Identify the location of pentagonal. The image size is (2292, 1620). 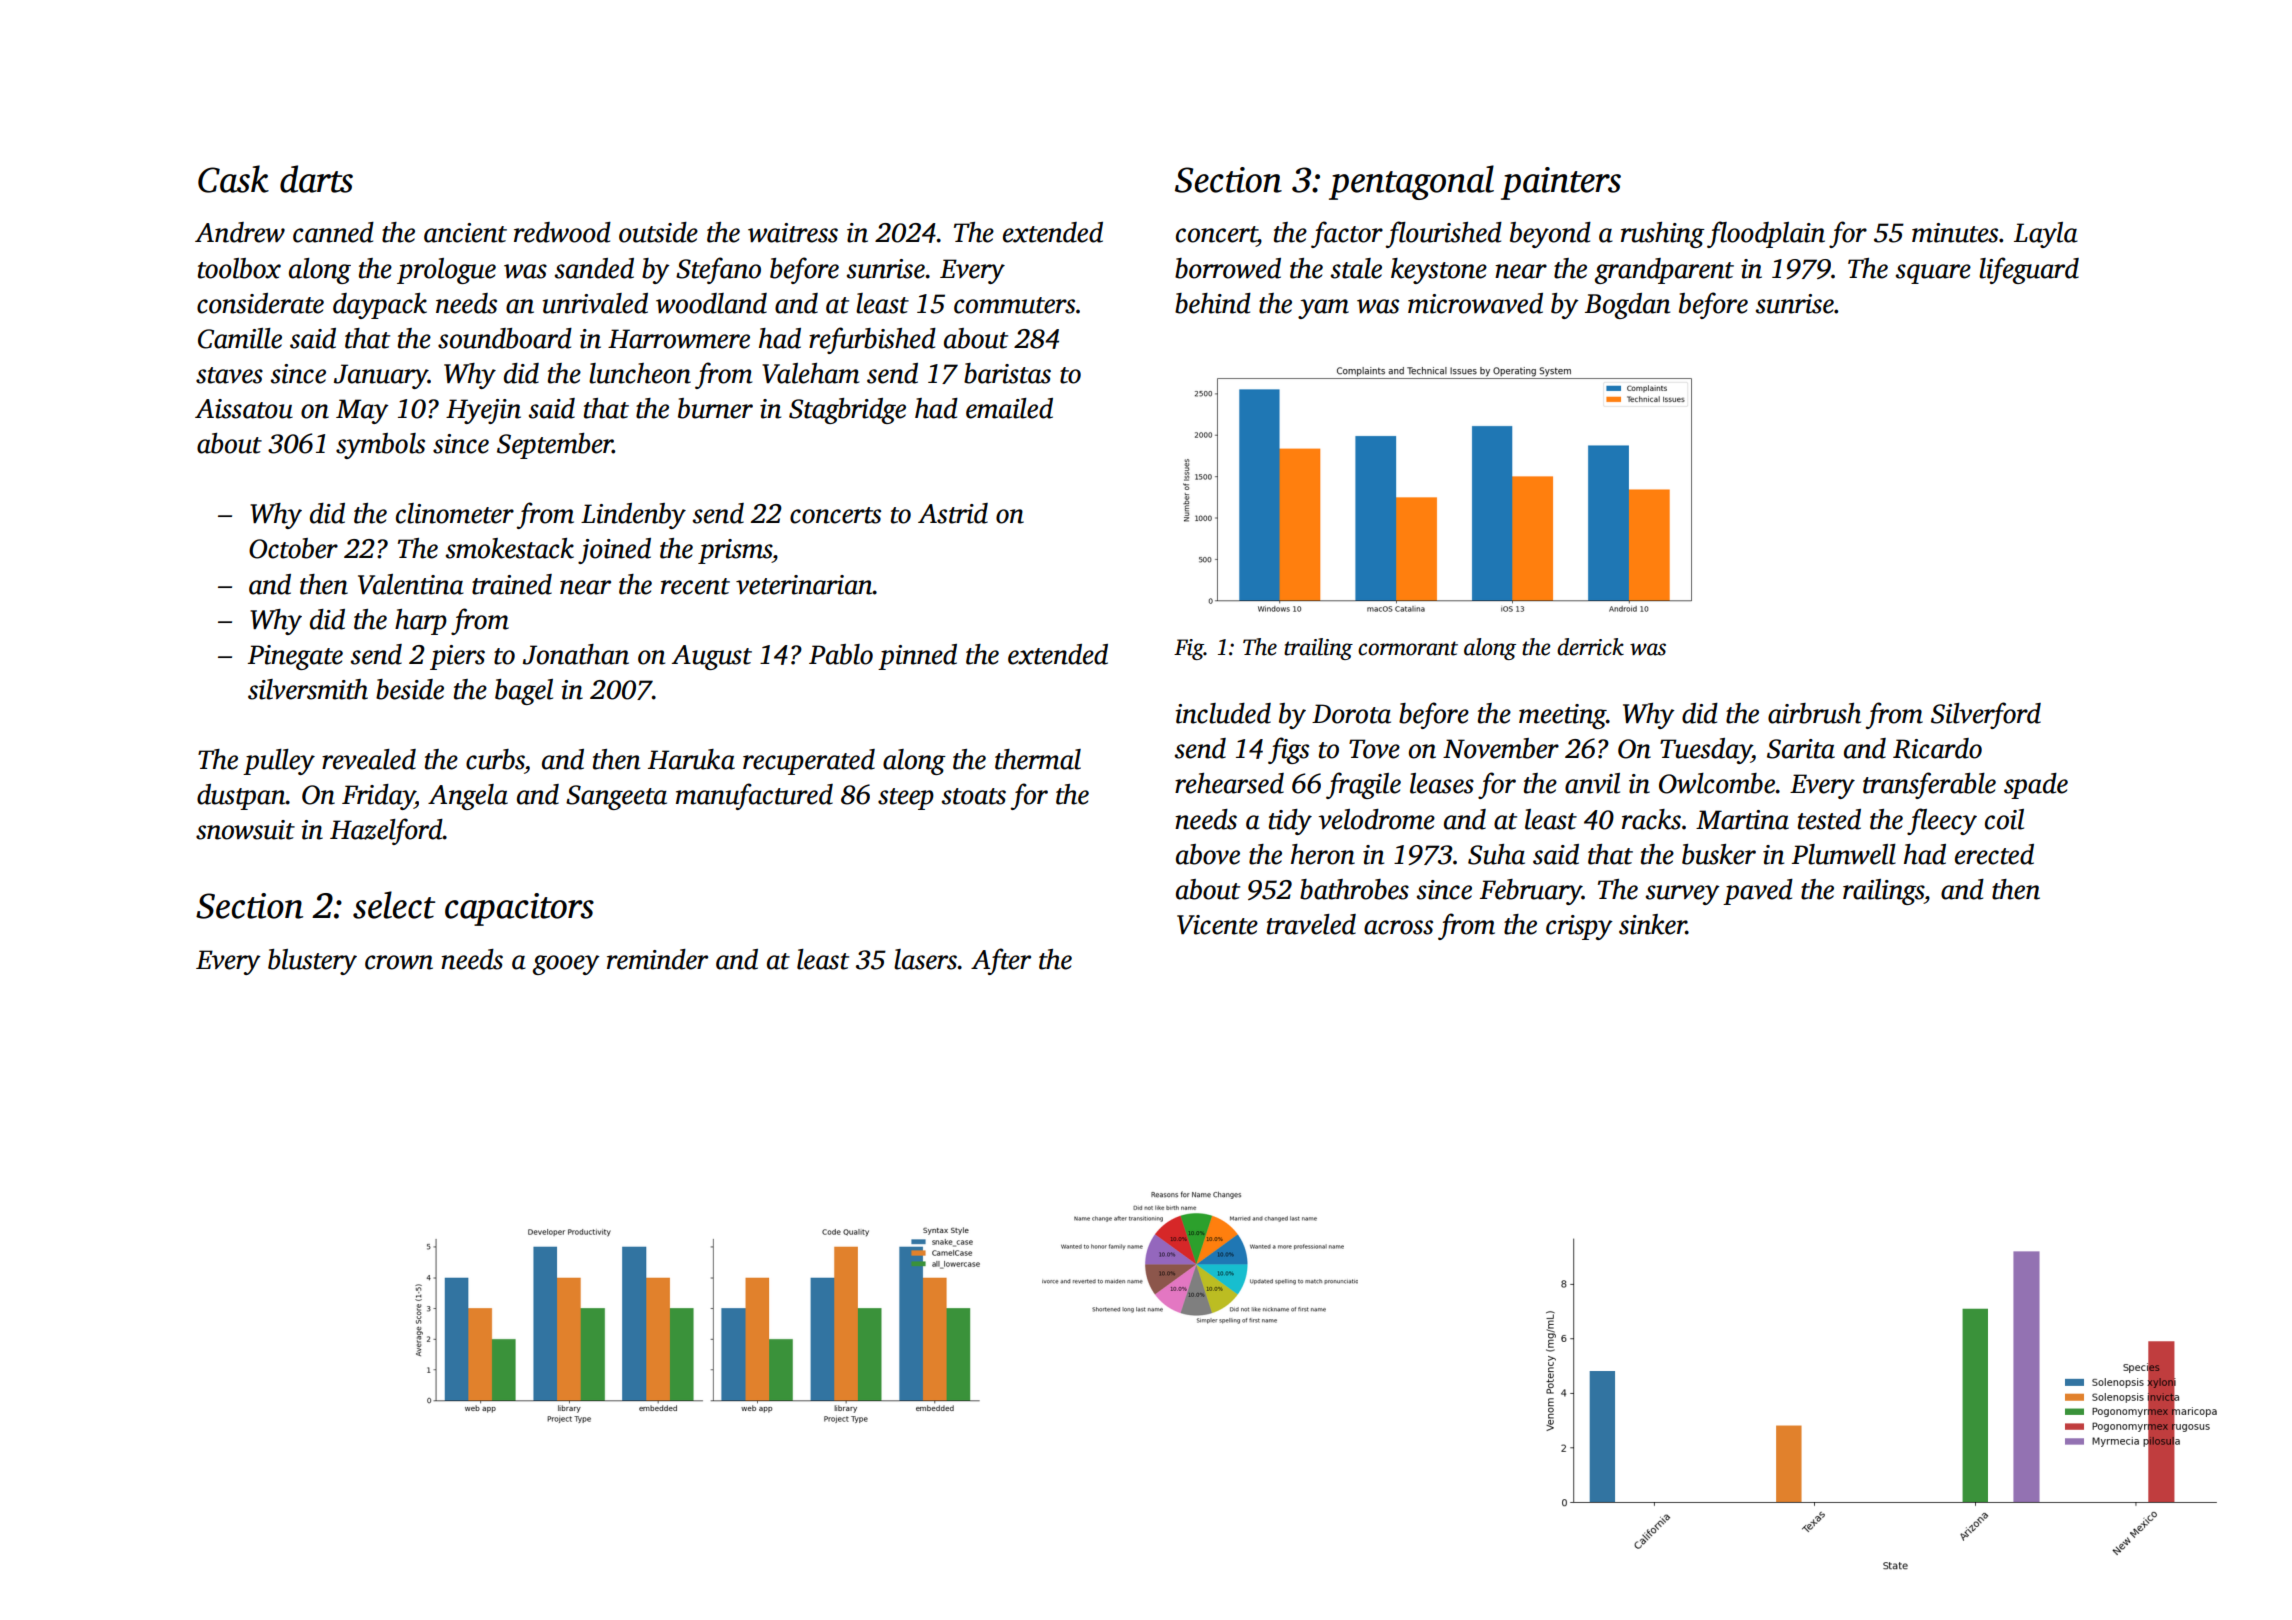
(1411, 182).
